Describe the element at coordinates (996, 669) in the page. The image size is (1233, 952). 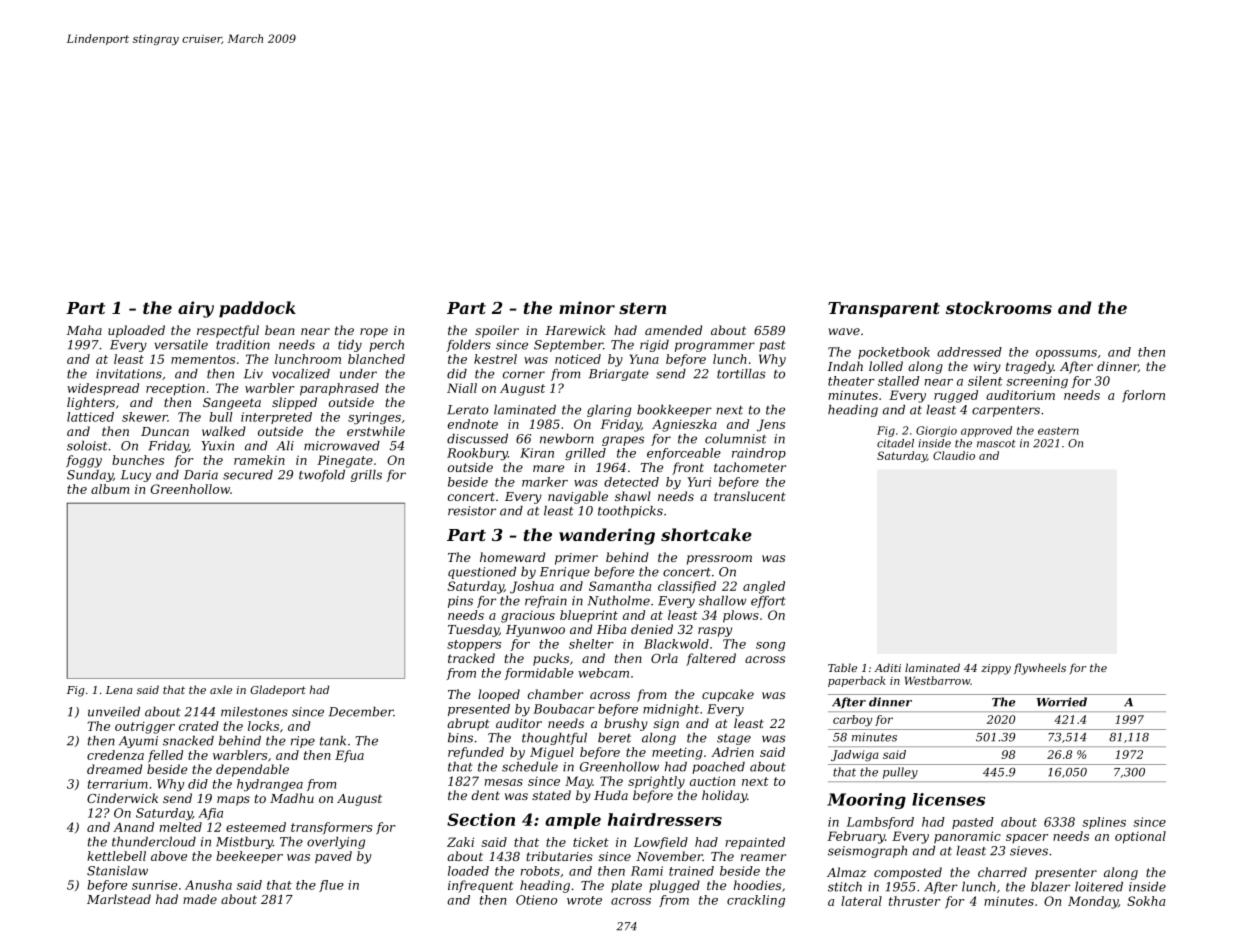
I see `zippy` at that location.
